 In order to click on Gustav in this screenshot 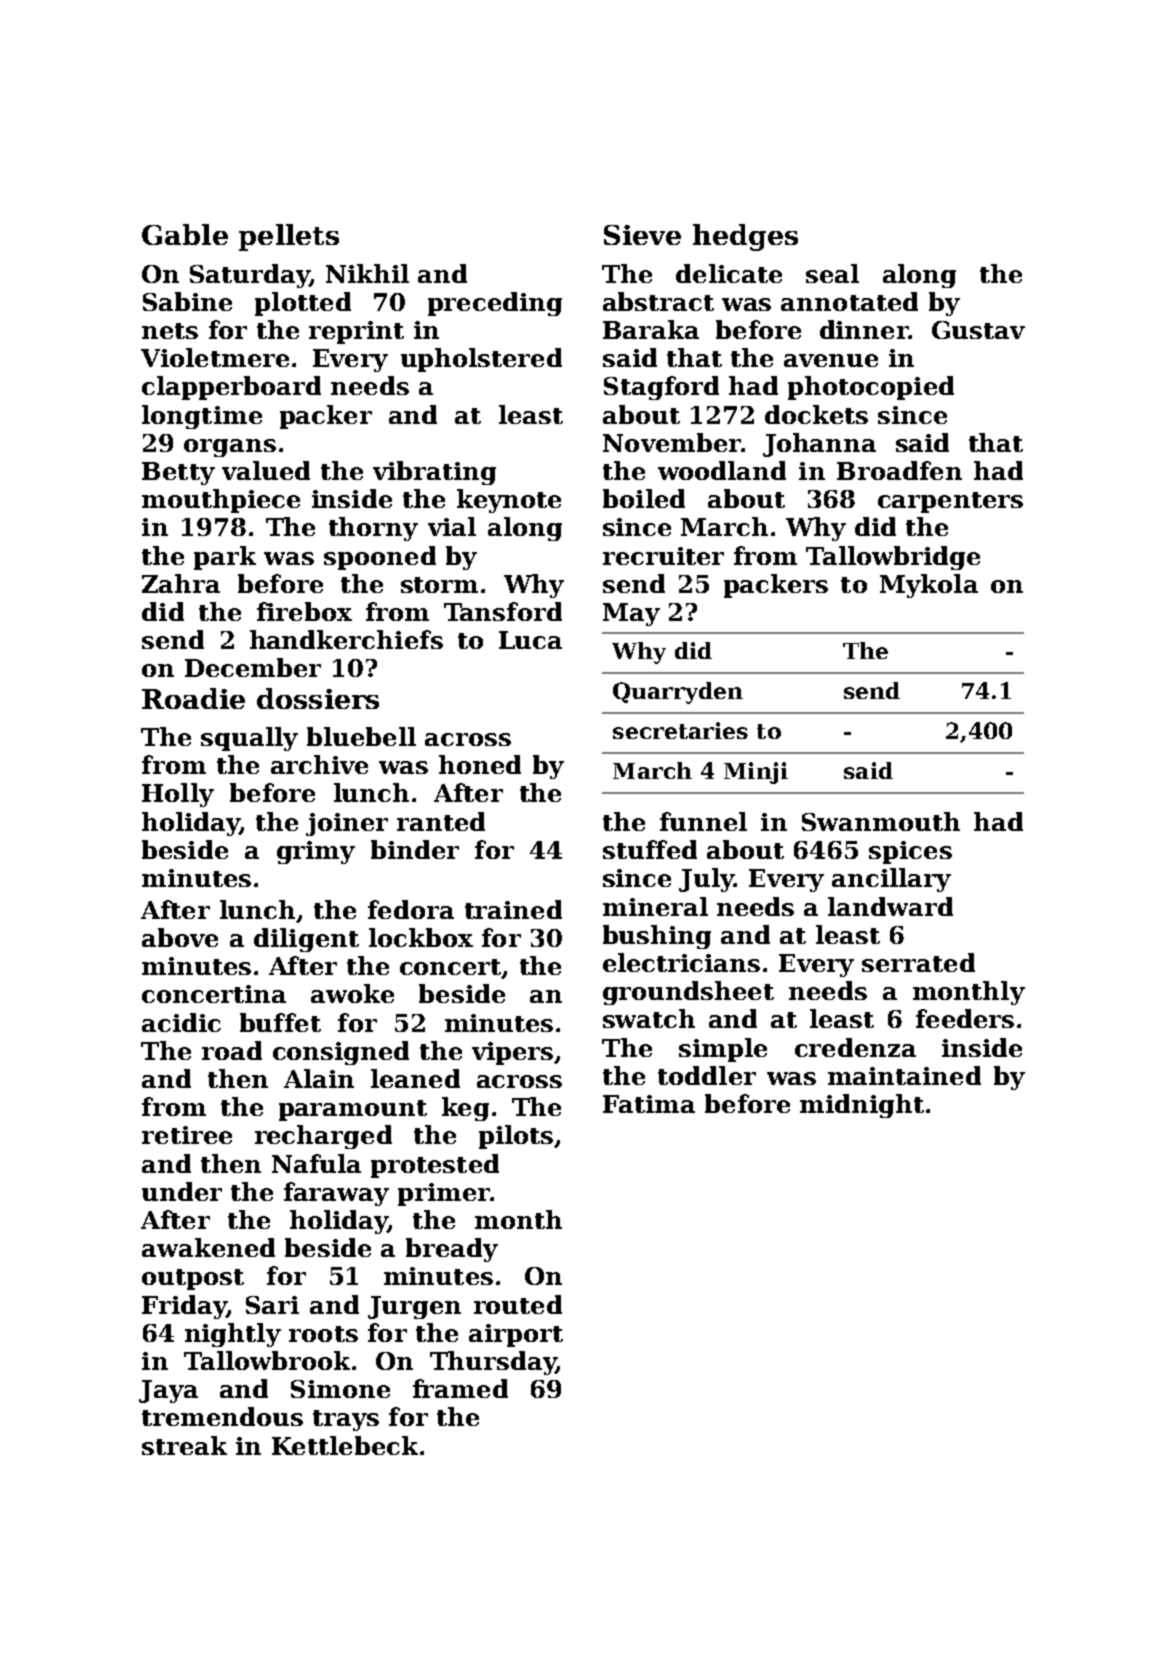, I will do `click(978, 330)`.
